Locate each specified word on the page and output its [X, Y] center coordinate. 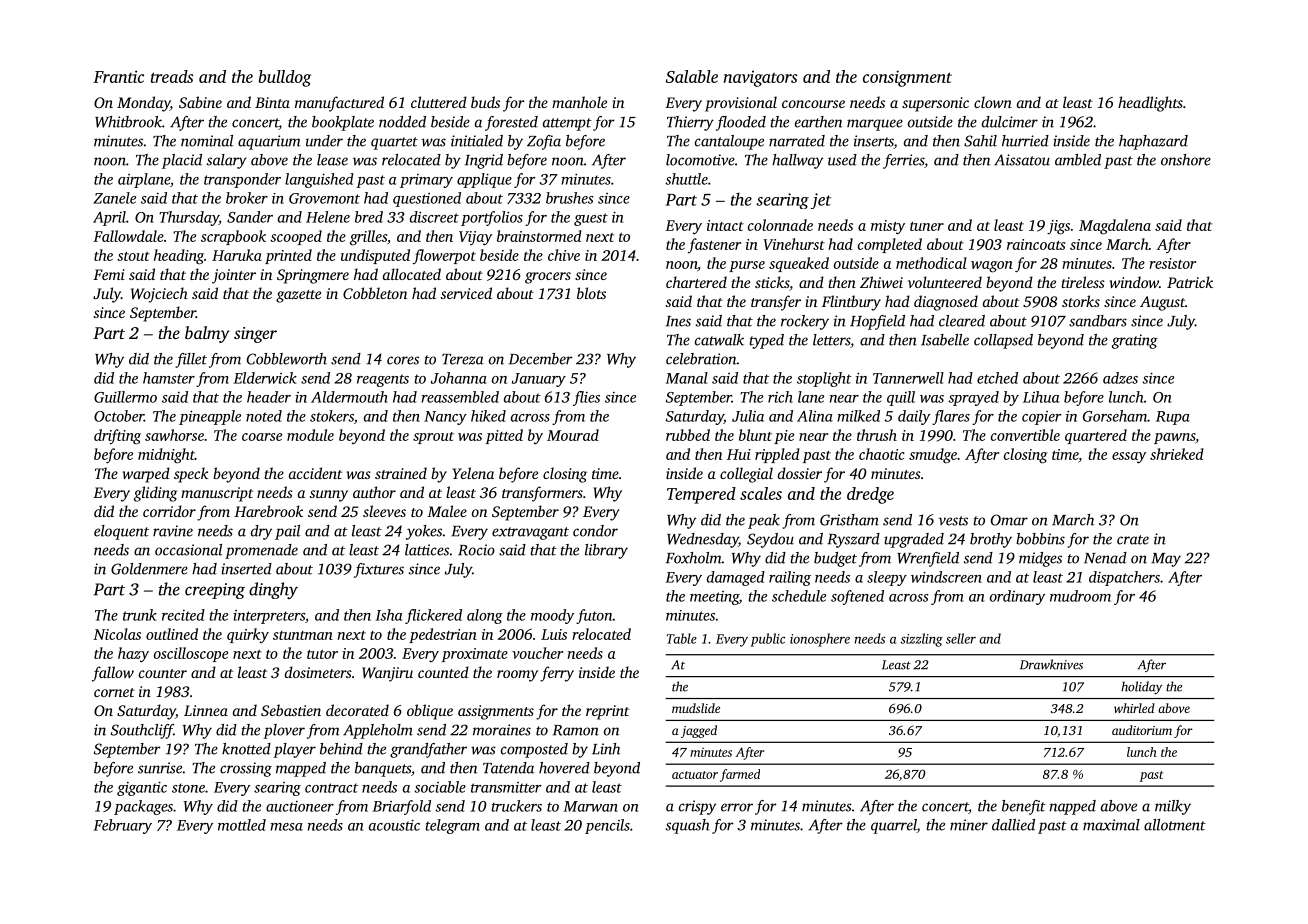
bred [369, 217]
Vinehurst [794, 244]
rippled [777, 455]
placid [182, 161]
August [1162, 303]
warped [146, 475]
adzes [1120, 378]
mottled [242, 825]
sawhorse [174, 435]
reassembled [460, 397]
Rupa [1173, 418]
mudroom [1080, 596]
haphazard [1153, 142]
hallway [797, 161]
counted [443, 672]
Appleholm [378, 731]
